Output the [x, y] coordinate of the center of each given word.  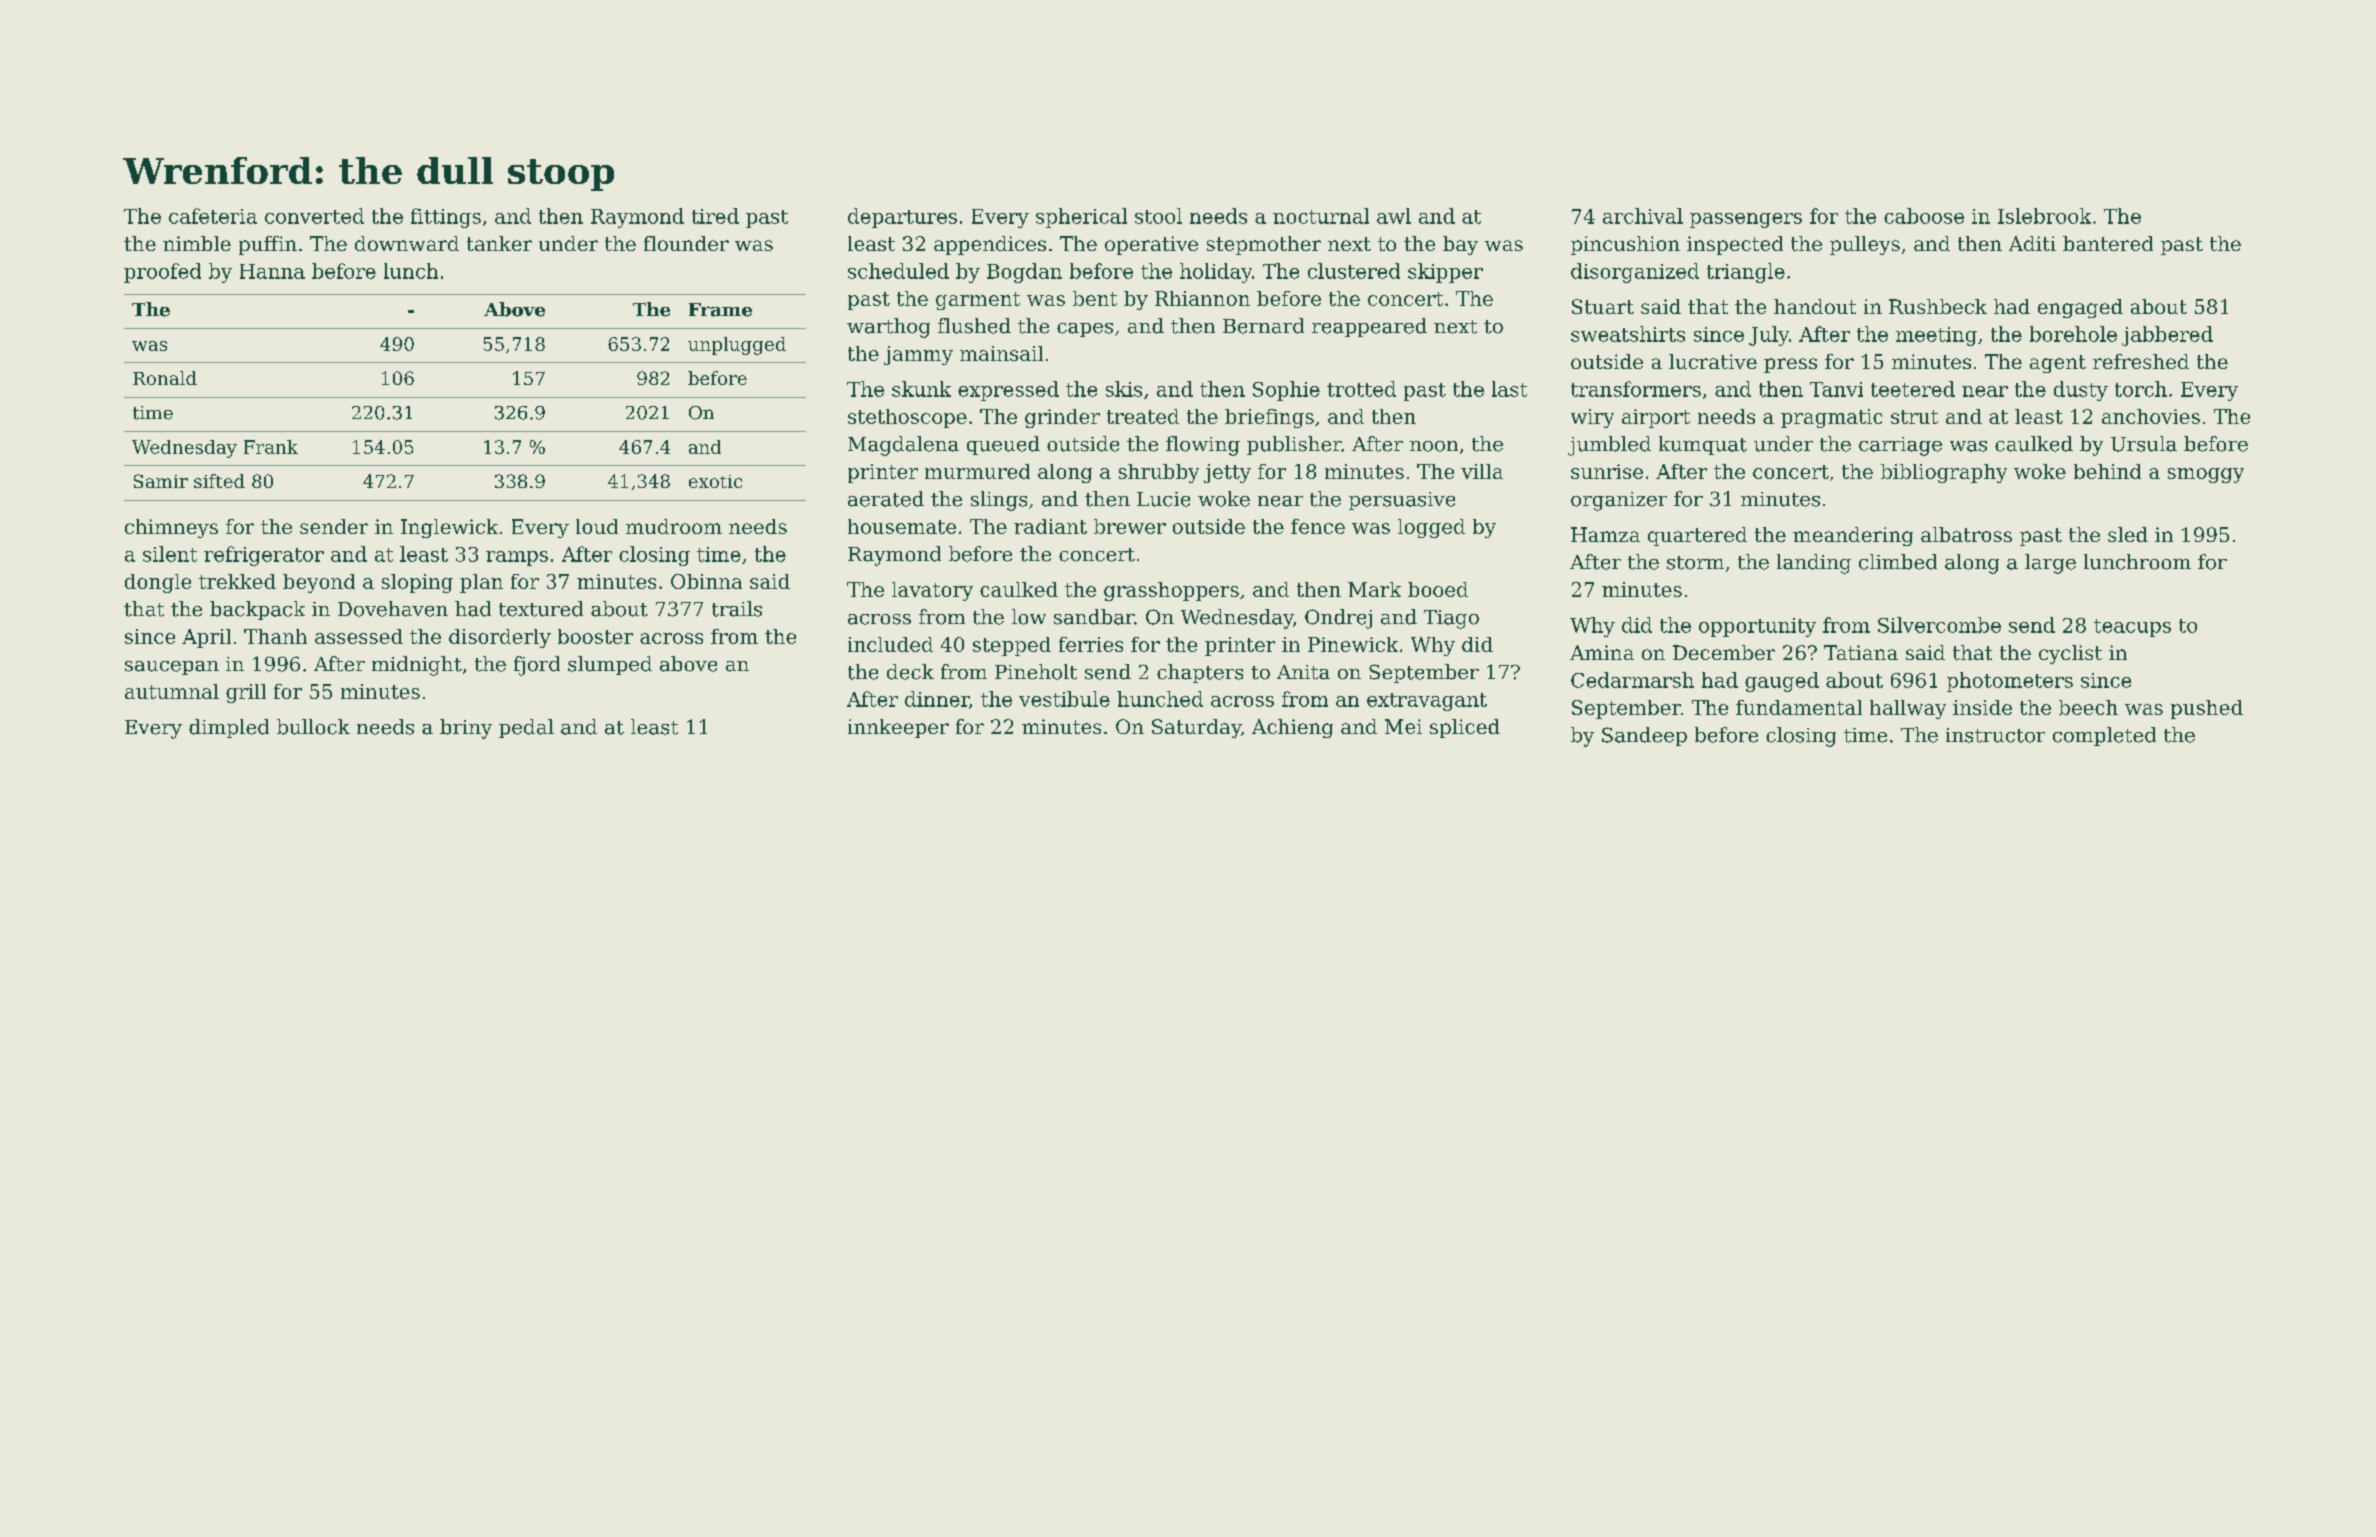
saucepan [172, 668]
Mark [1374, 589]
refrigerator [264, 556]
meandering [1853, 536]
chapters [1200, 673]
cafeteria [213, 216]
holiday [1216, 273]
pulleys [1865, 245]
